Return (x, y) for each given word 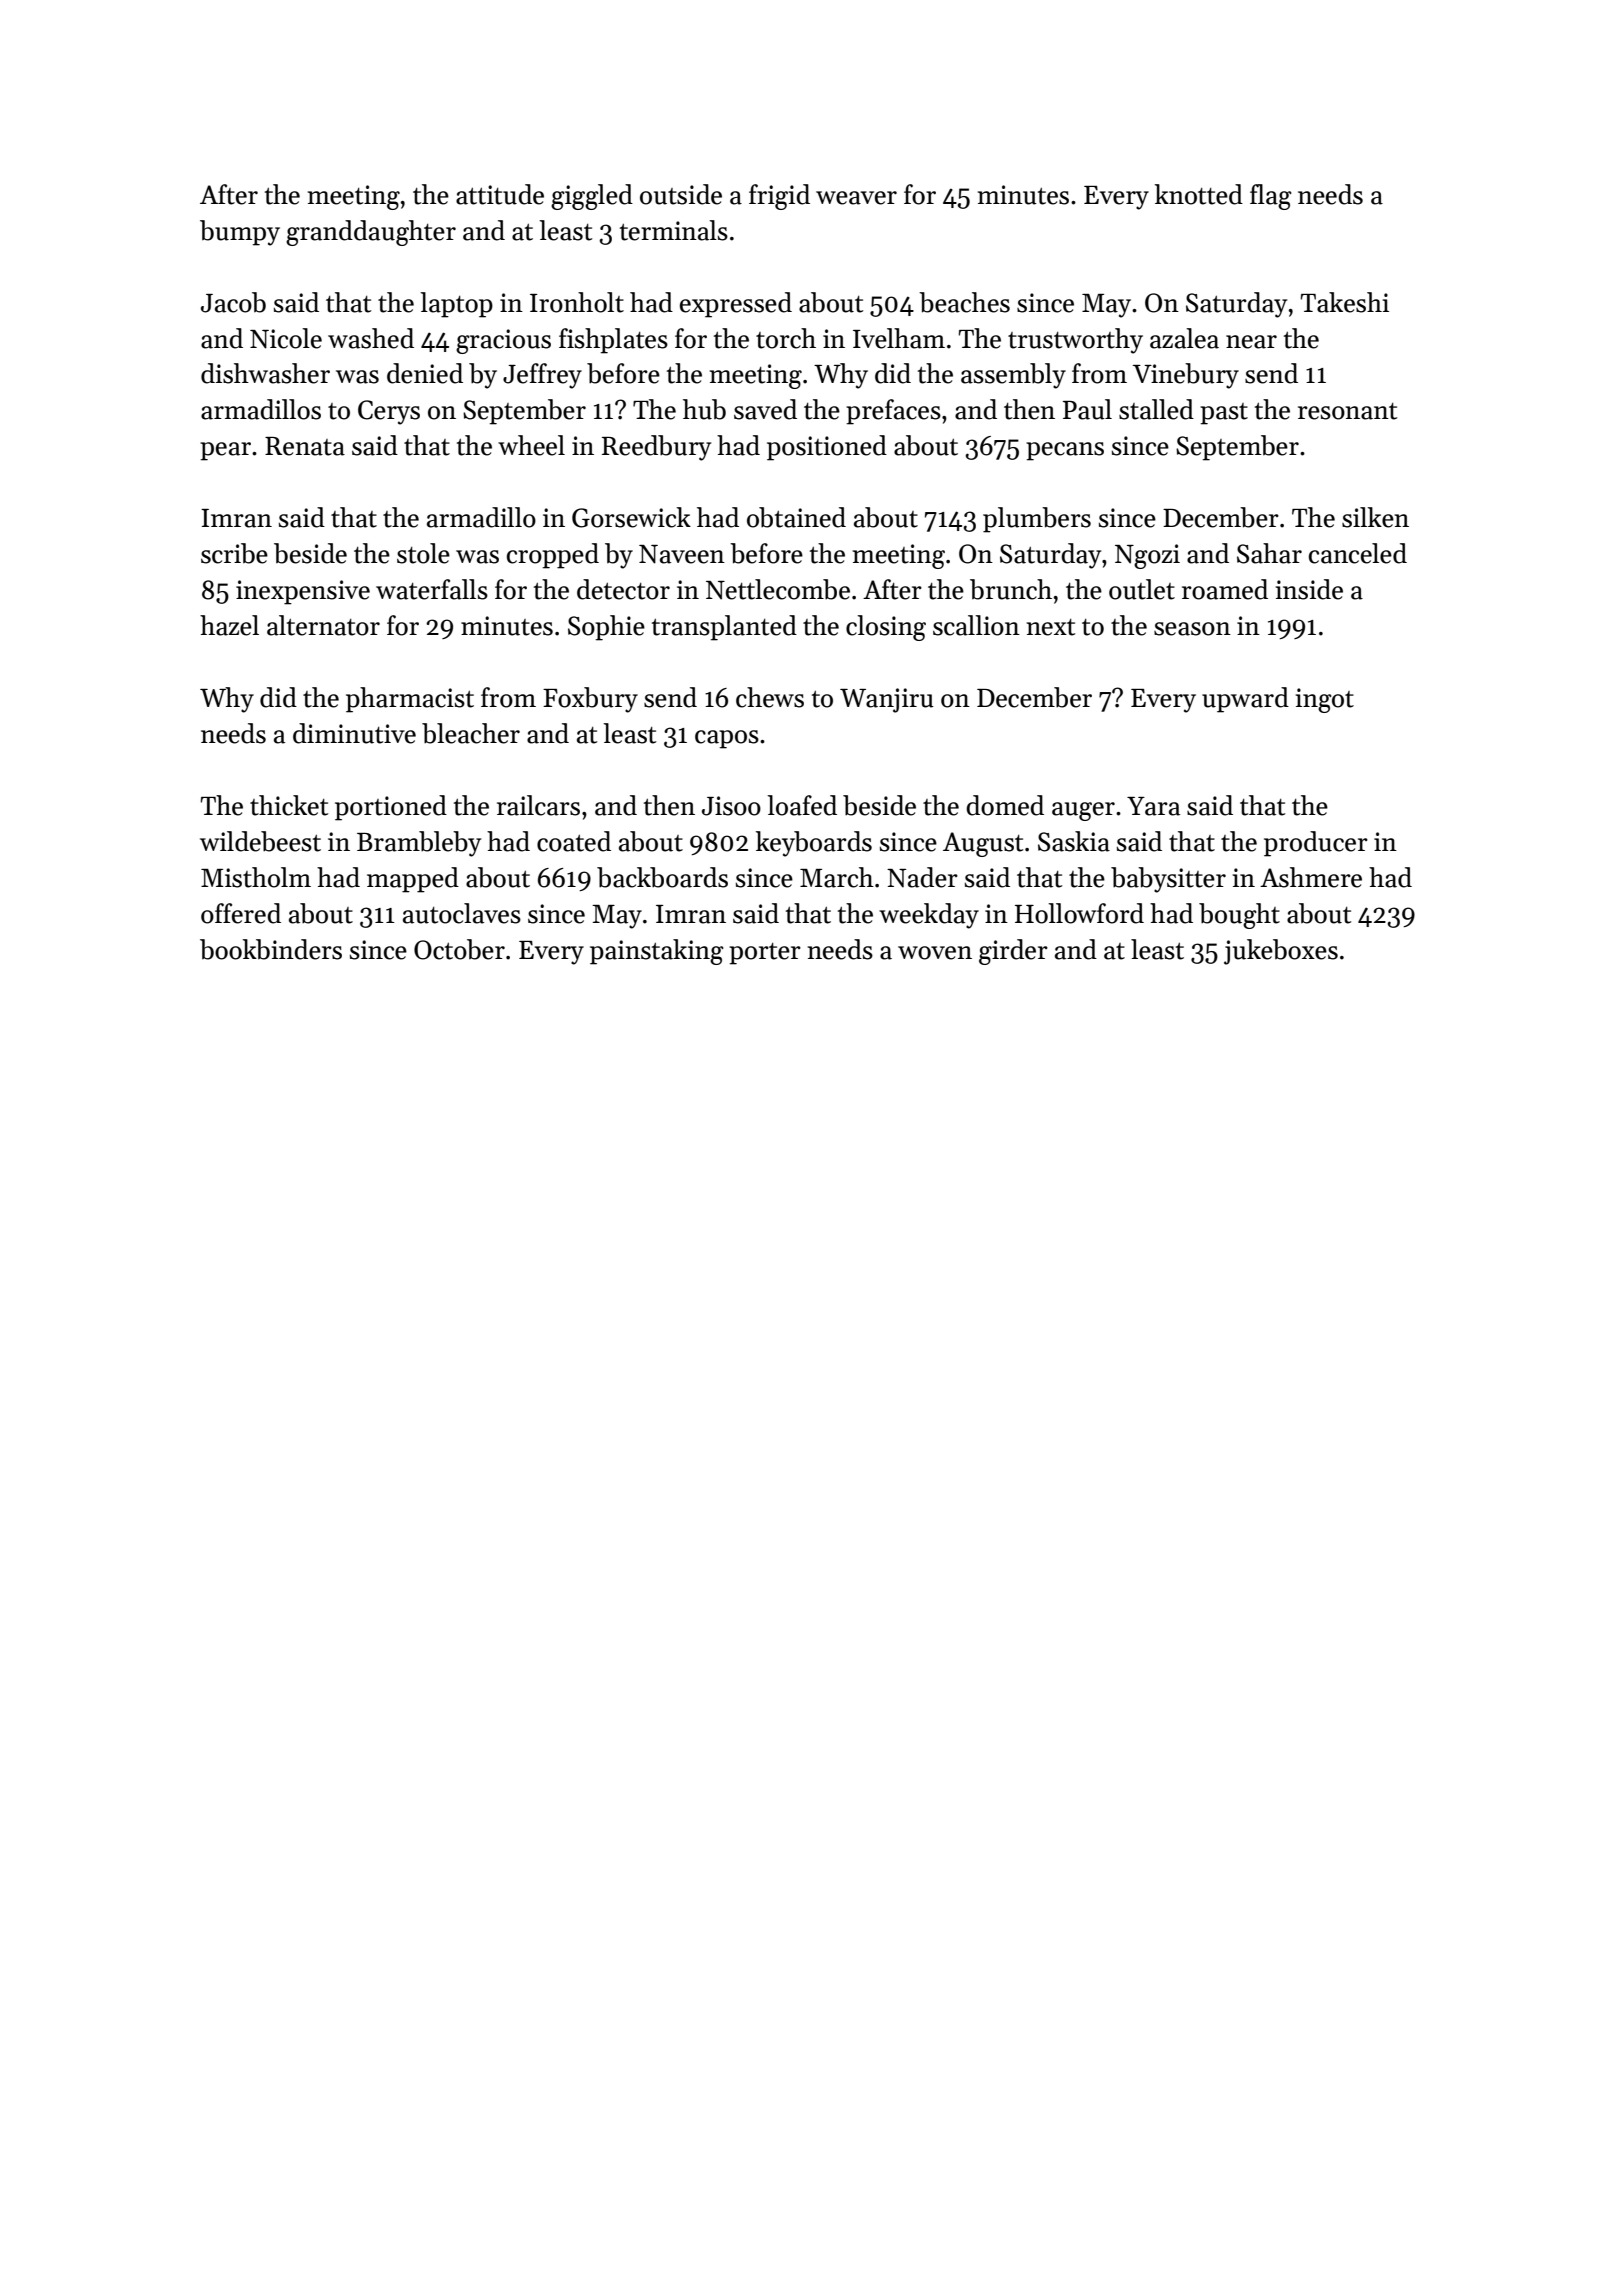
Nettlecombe (778, 589)
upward (1245, 700)
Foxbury (590, 700)
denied (425, 373)
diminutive (354, 733)
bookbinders (271, 949)
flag (1271, 197)
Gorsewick (631, 517)
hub (704, 409)
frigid (779, 197)
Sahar (1269, 553)
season (1192, 629)
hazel (229, 625)
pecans (1065, 451)
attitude (500, 194)
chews (770, 697)
